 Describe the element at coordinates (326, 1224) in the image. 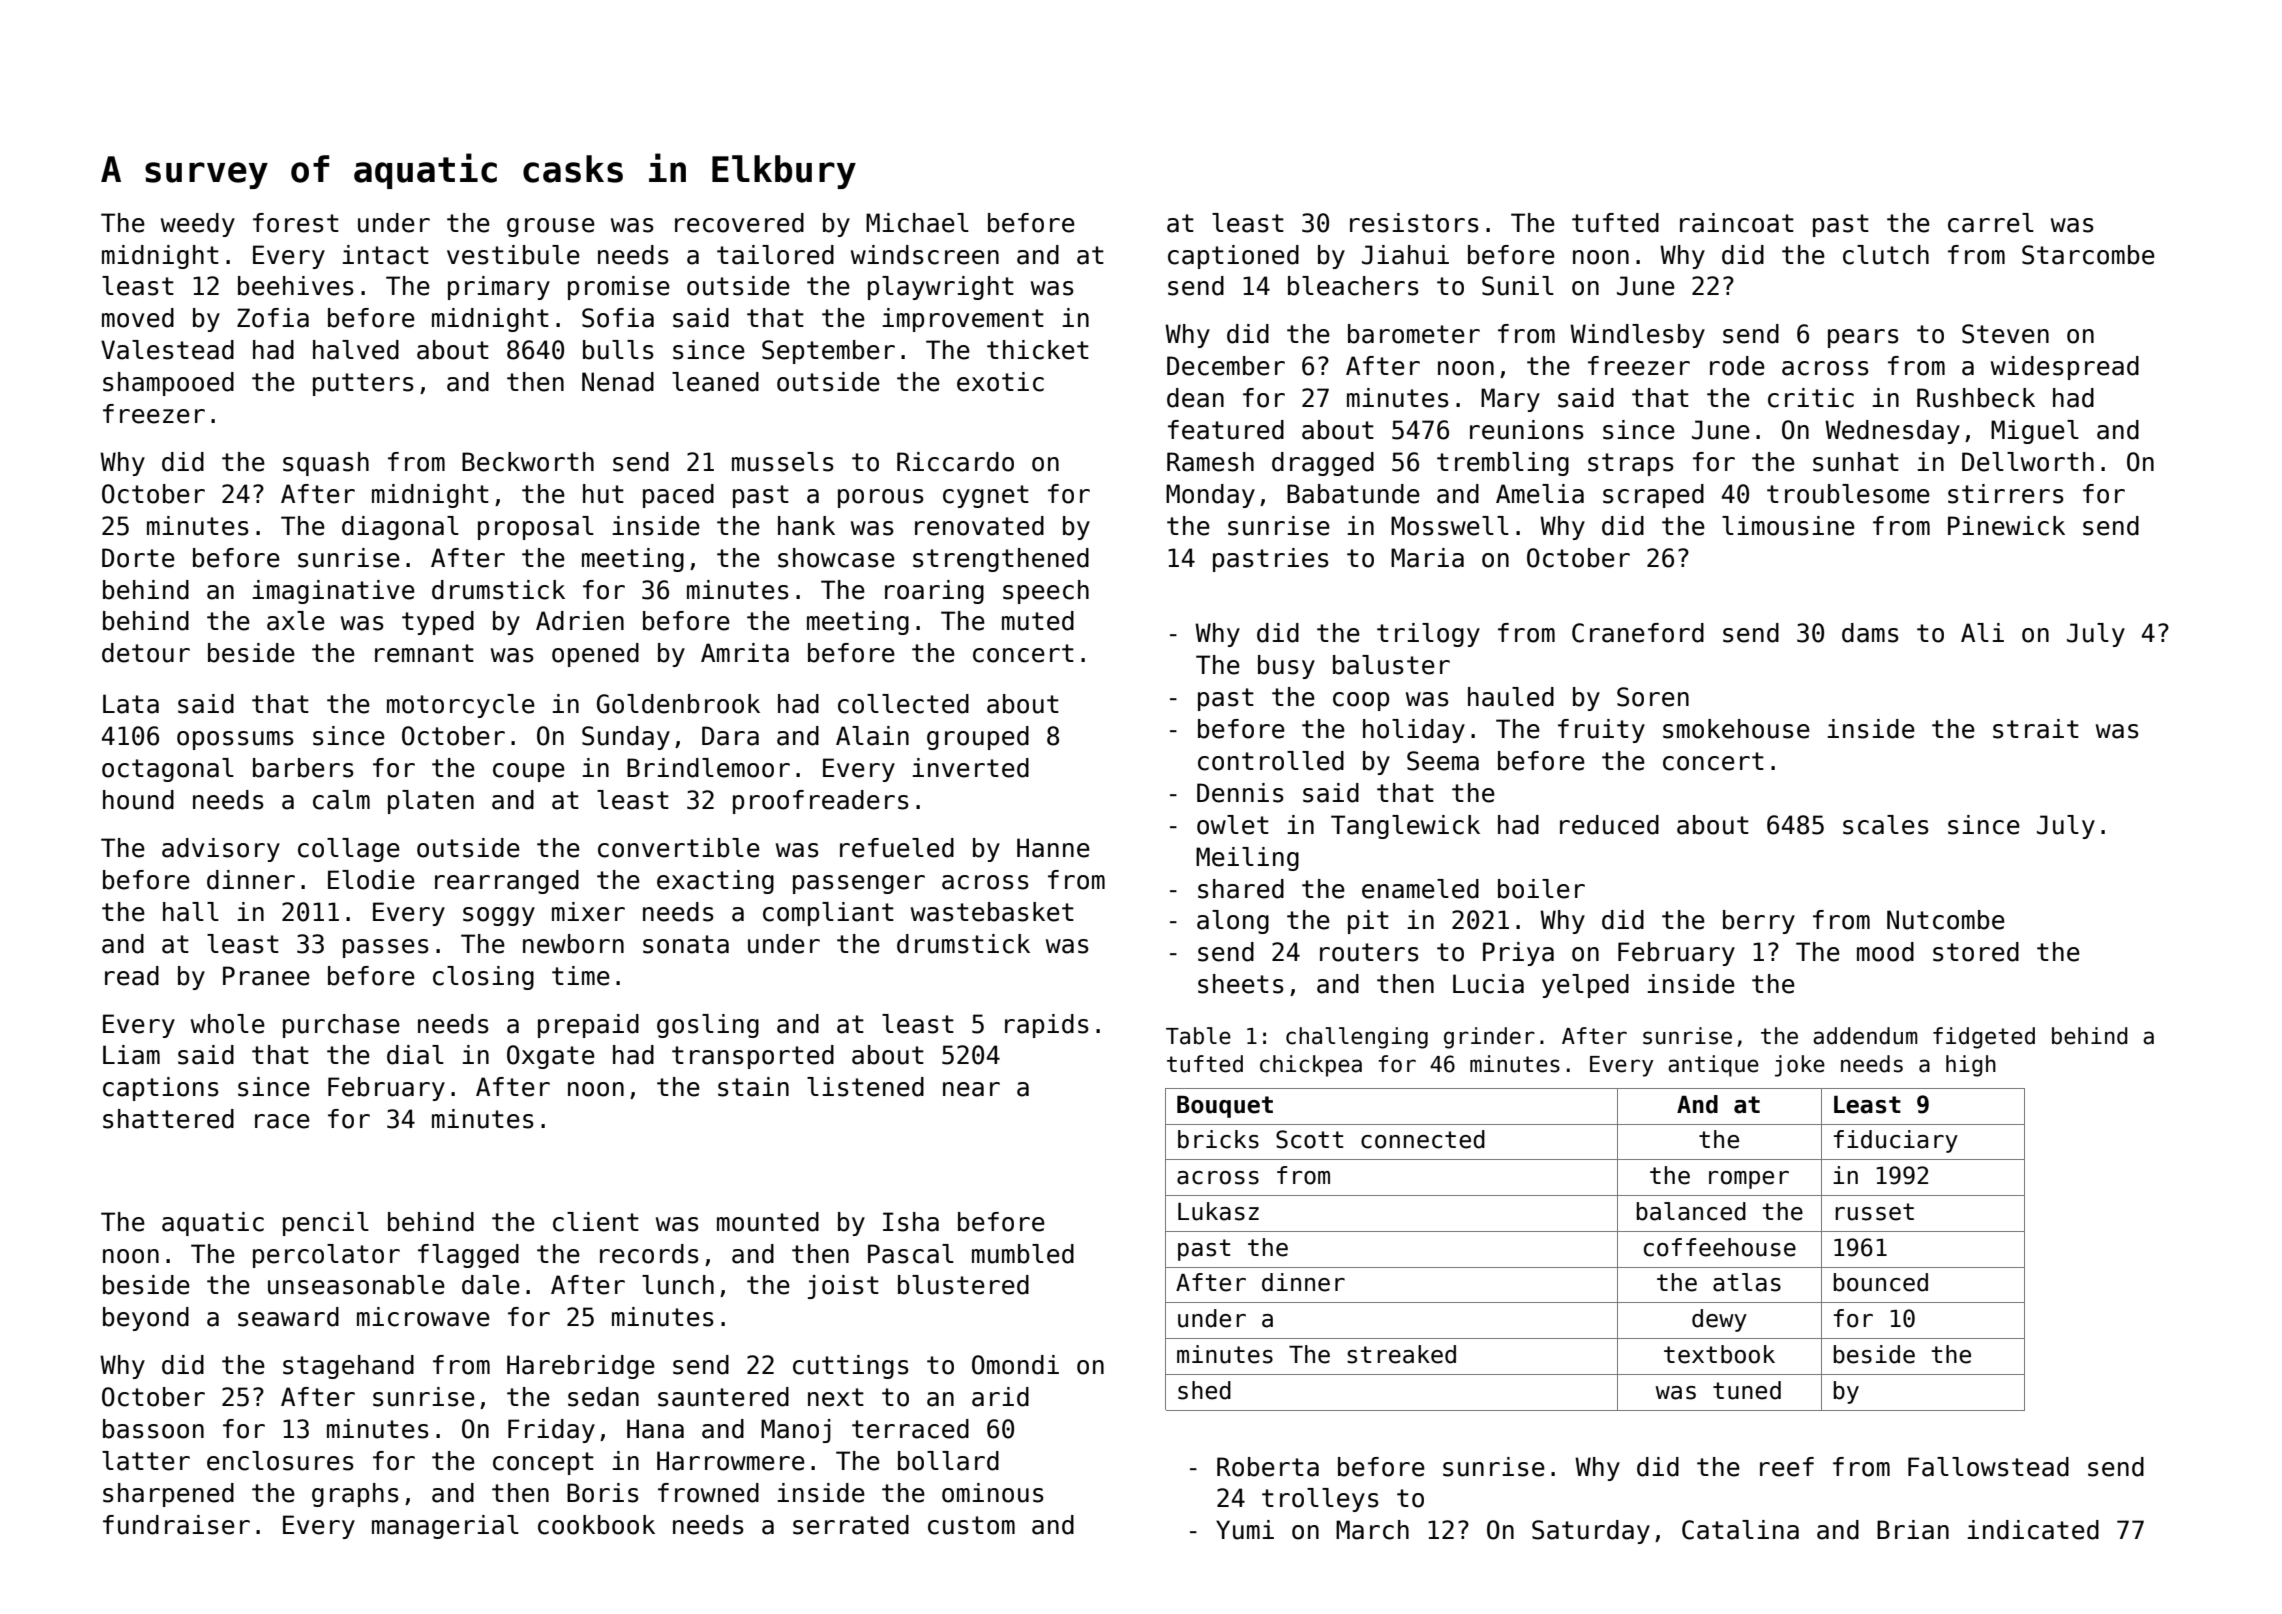

I see `pencil` at that location.
